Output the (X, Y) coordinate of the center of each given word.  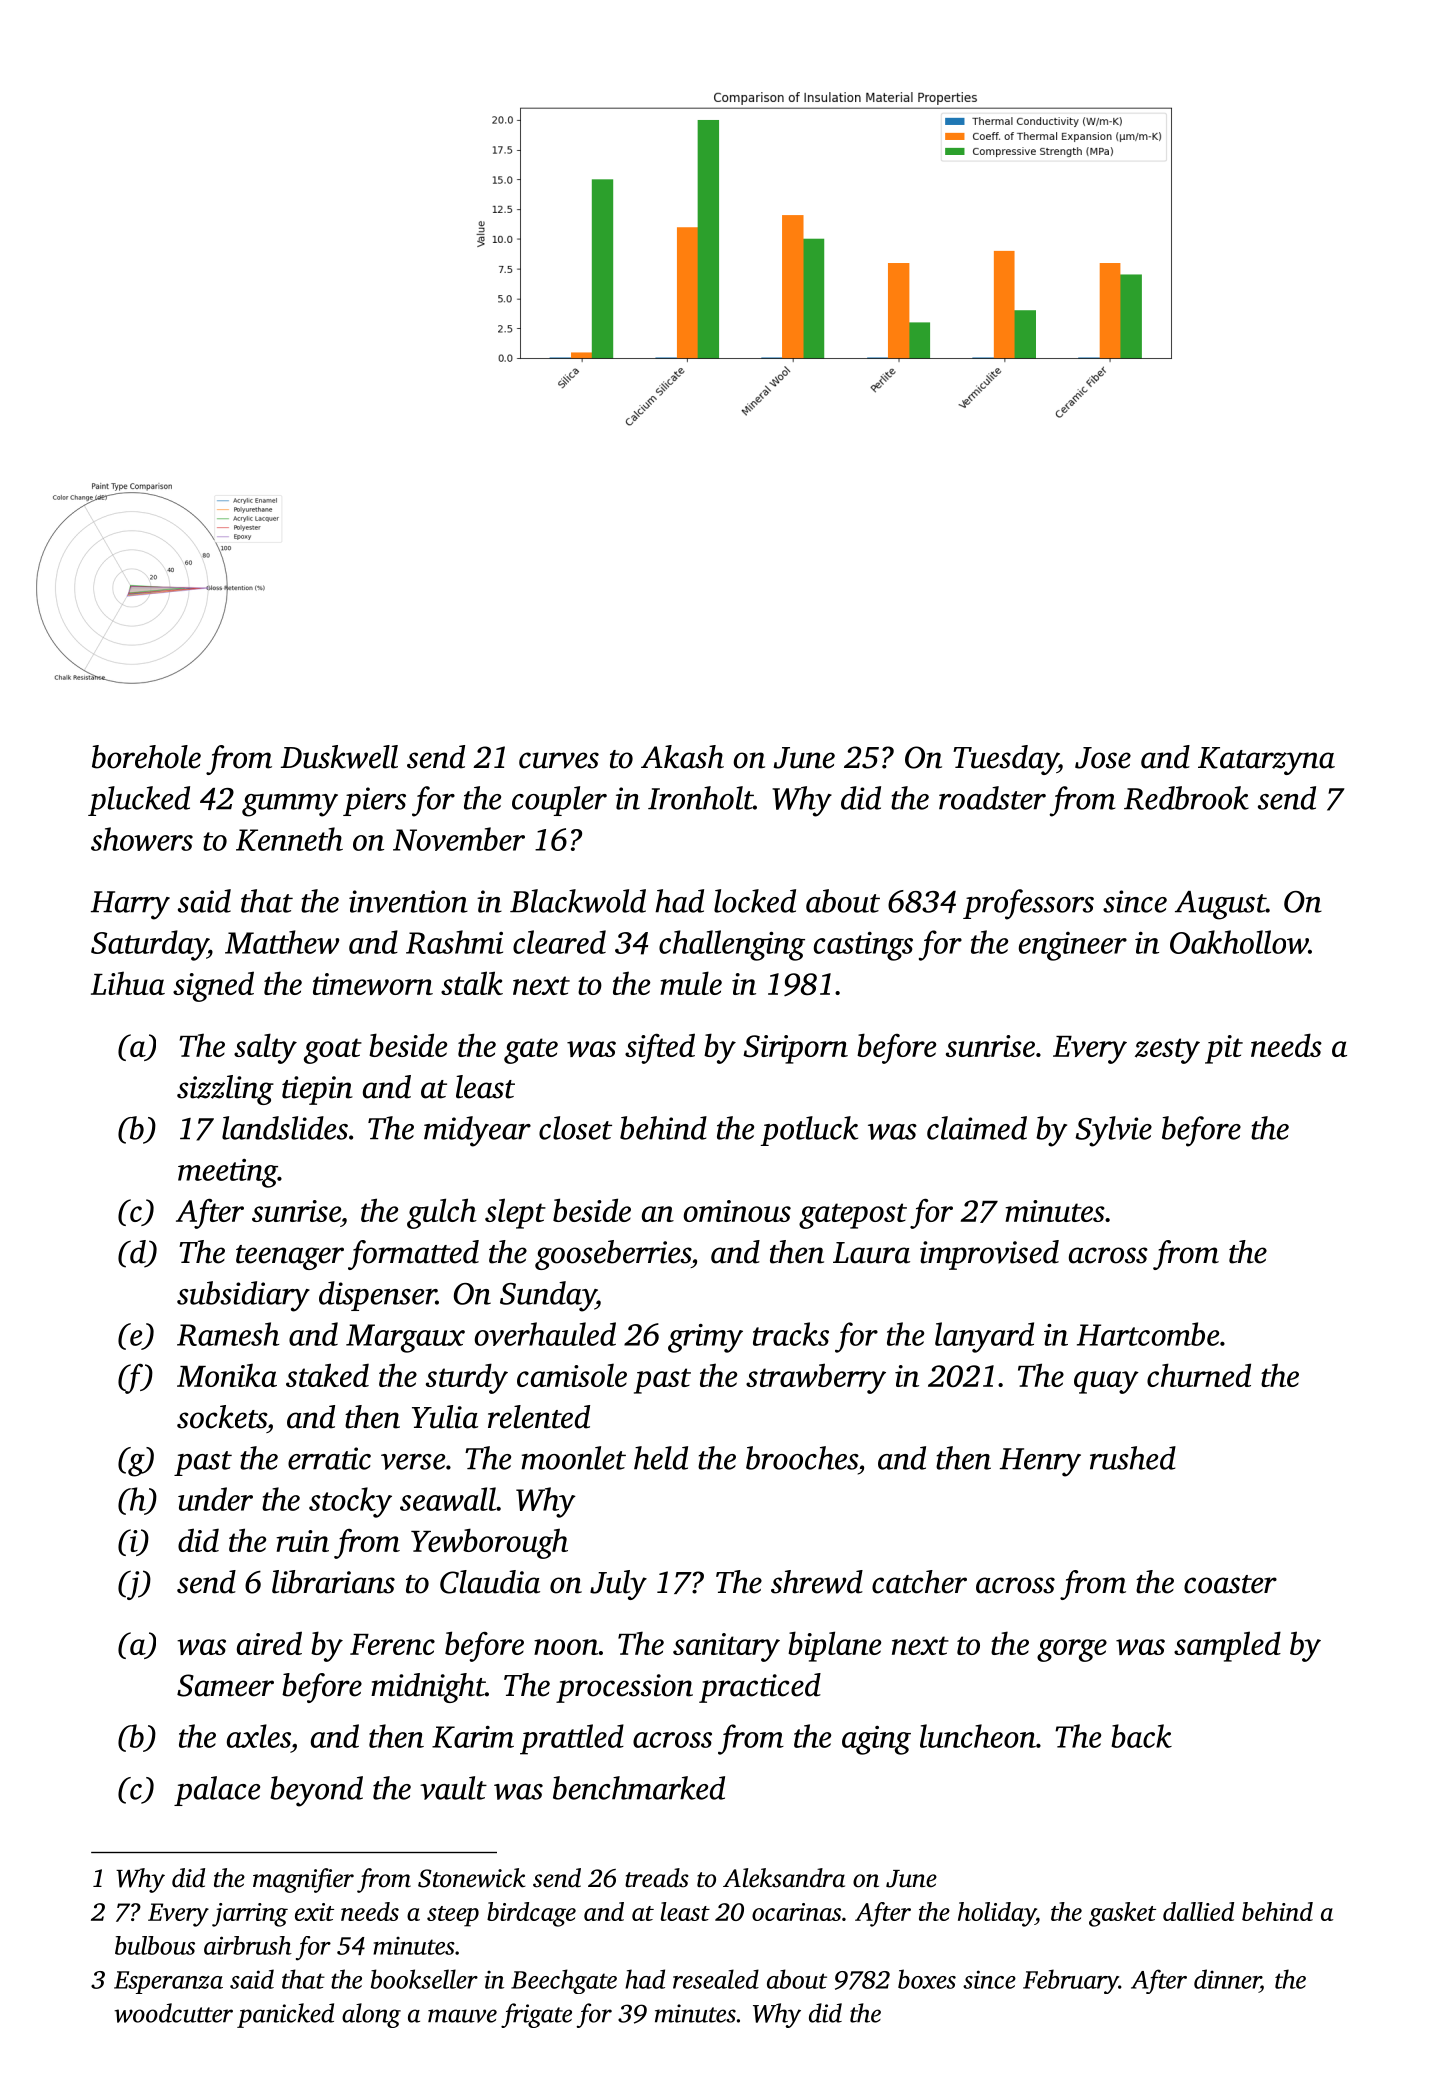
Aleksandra (784, 1878)
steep (453, 1916)
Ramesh (228, 1334)
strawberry (816, 1378)
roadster (992, 798)
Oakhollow (1239, 942)
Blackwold (578, 901)
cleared (559, 942)
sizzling (225, 1090)
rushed (1133, 1458)
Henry (1040, 1462)
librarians (333, 1582)
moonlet (573, 1458)
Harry (130, 905)
